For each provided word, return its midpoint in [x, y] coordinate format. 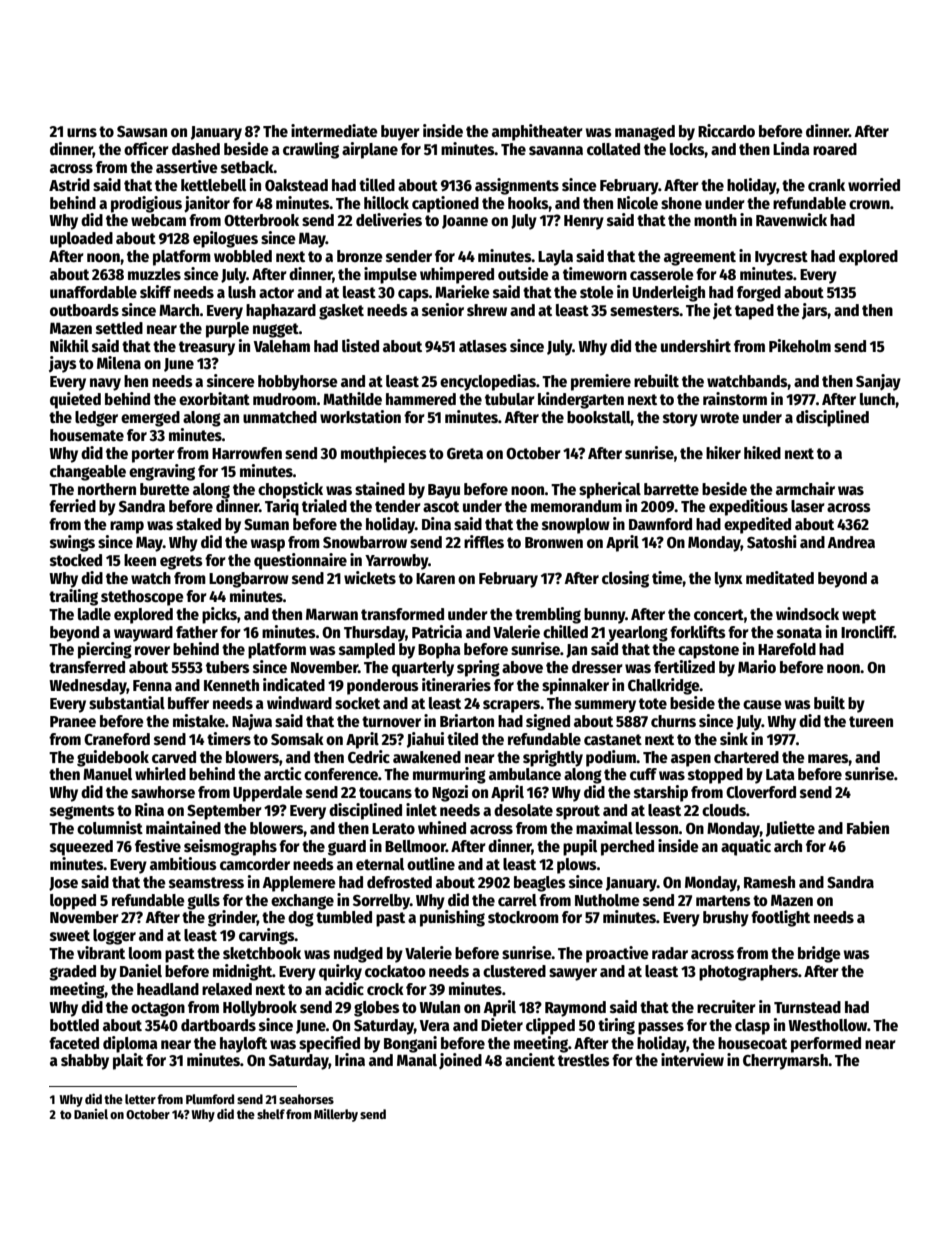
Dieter [502, 1024]
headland [168, 989]
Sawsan [142, 131]
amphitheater [537, 132]
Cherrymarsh [785, 1062]
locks [687, 149]
